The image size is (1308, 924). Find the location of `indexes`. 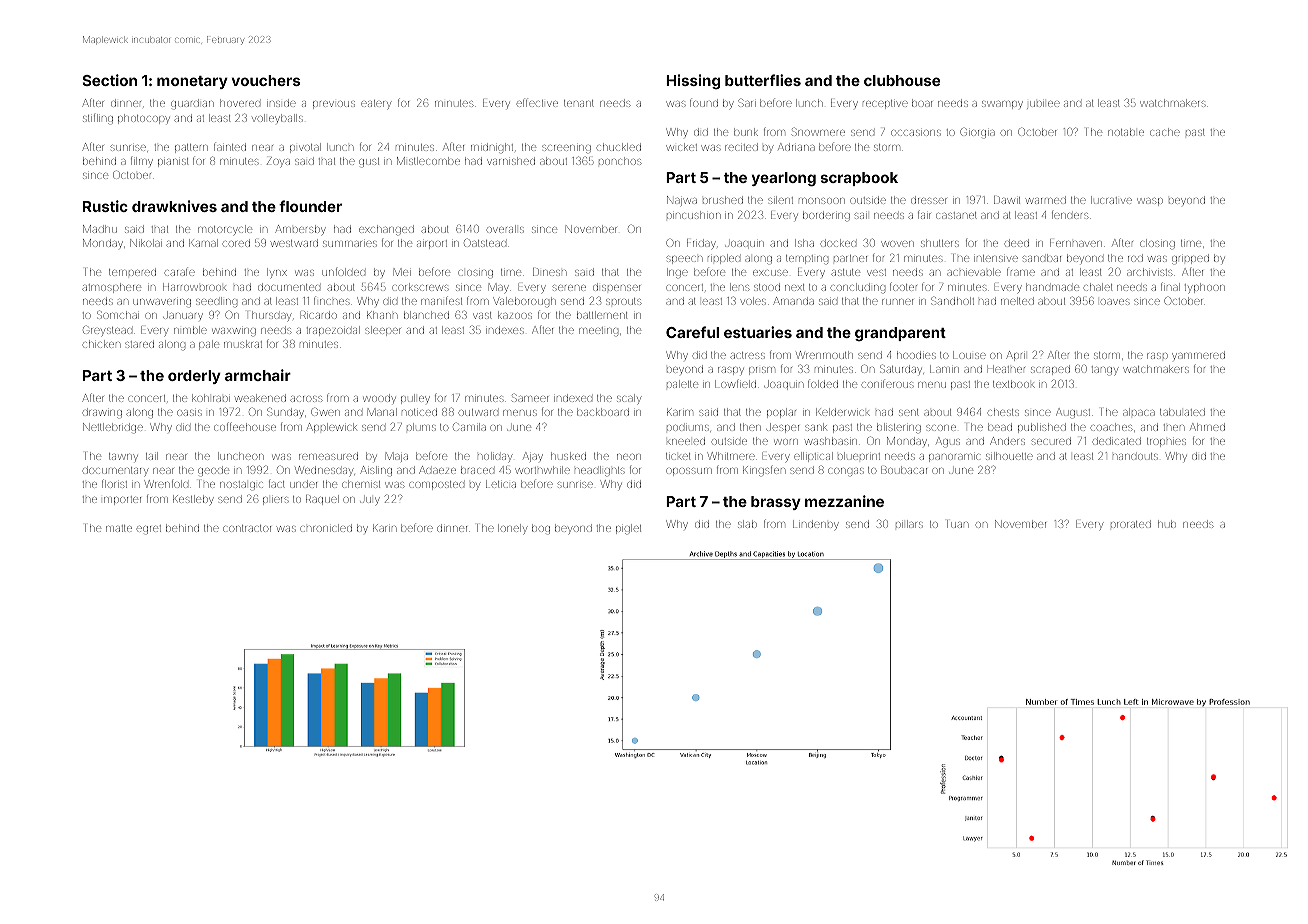

indexes is located at coordinates (505, 330).
